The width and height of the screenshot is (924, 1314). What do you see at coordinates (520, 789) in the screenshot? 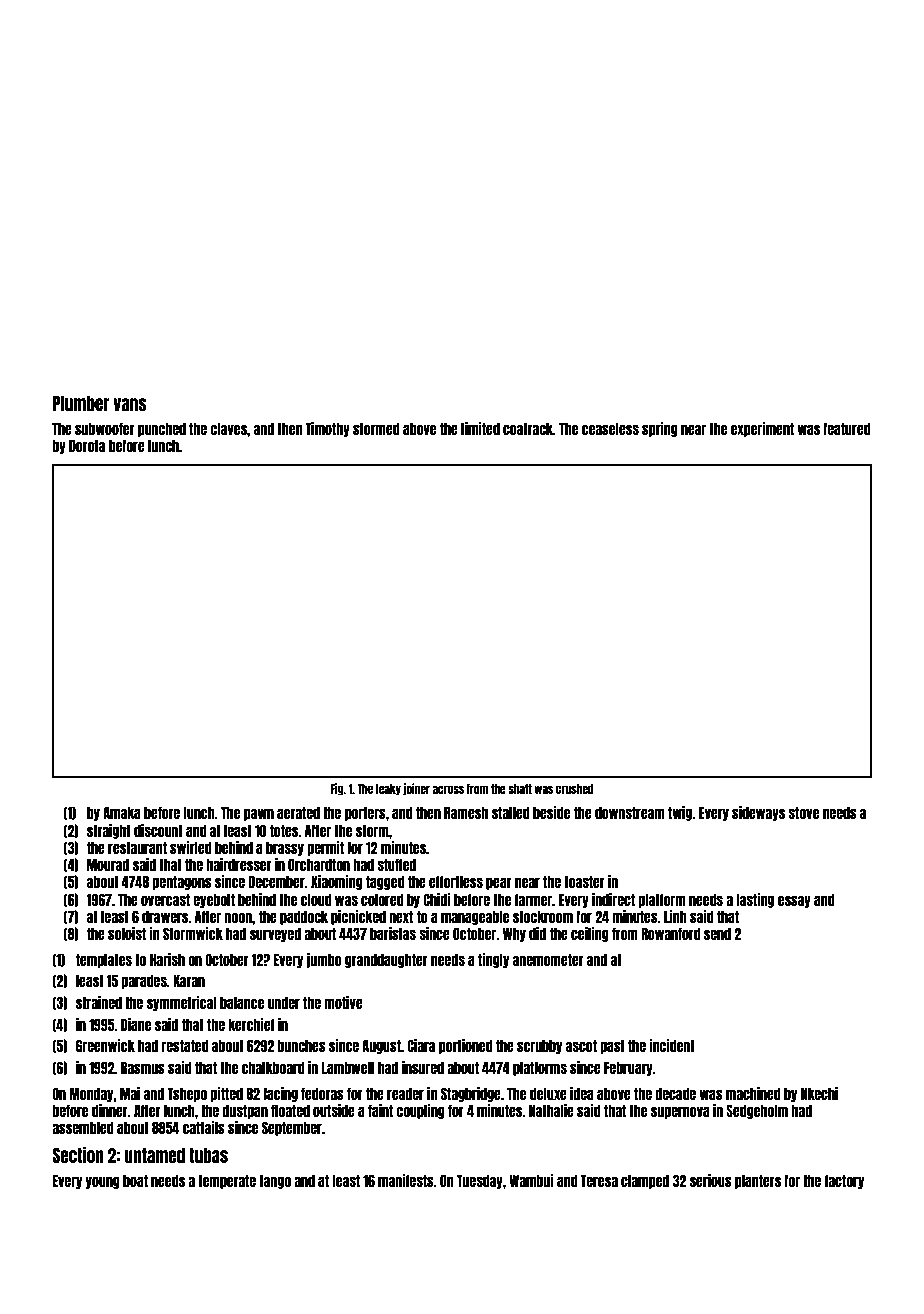
I see `shaft` at bounding box center [520, 789].
